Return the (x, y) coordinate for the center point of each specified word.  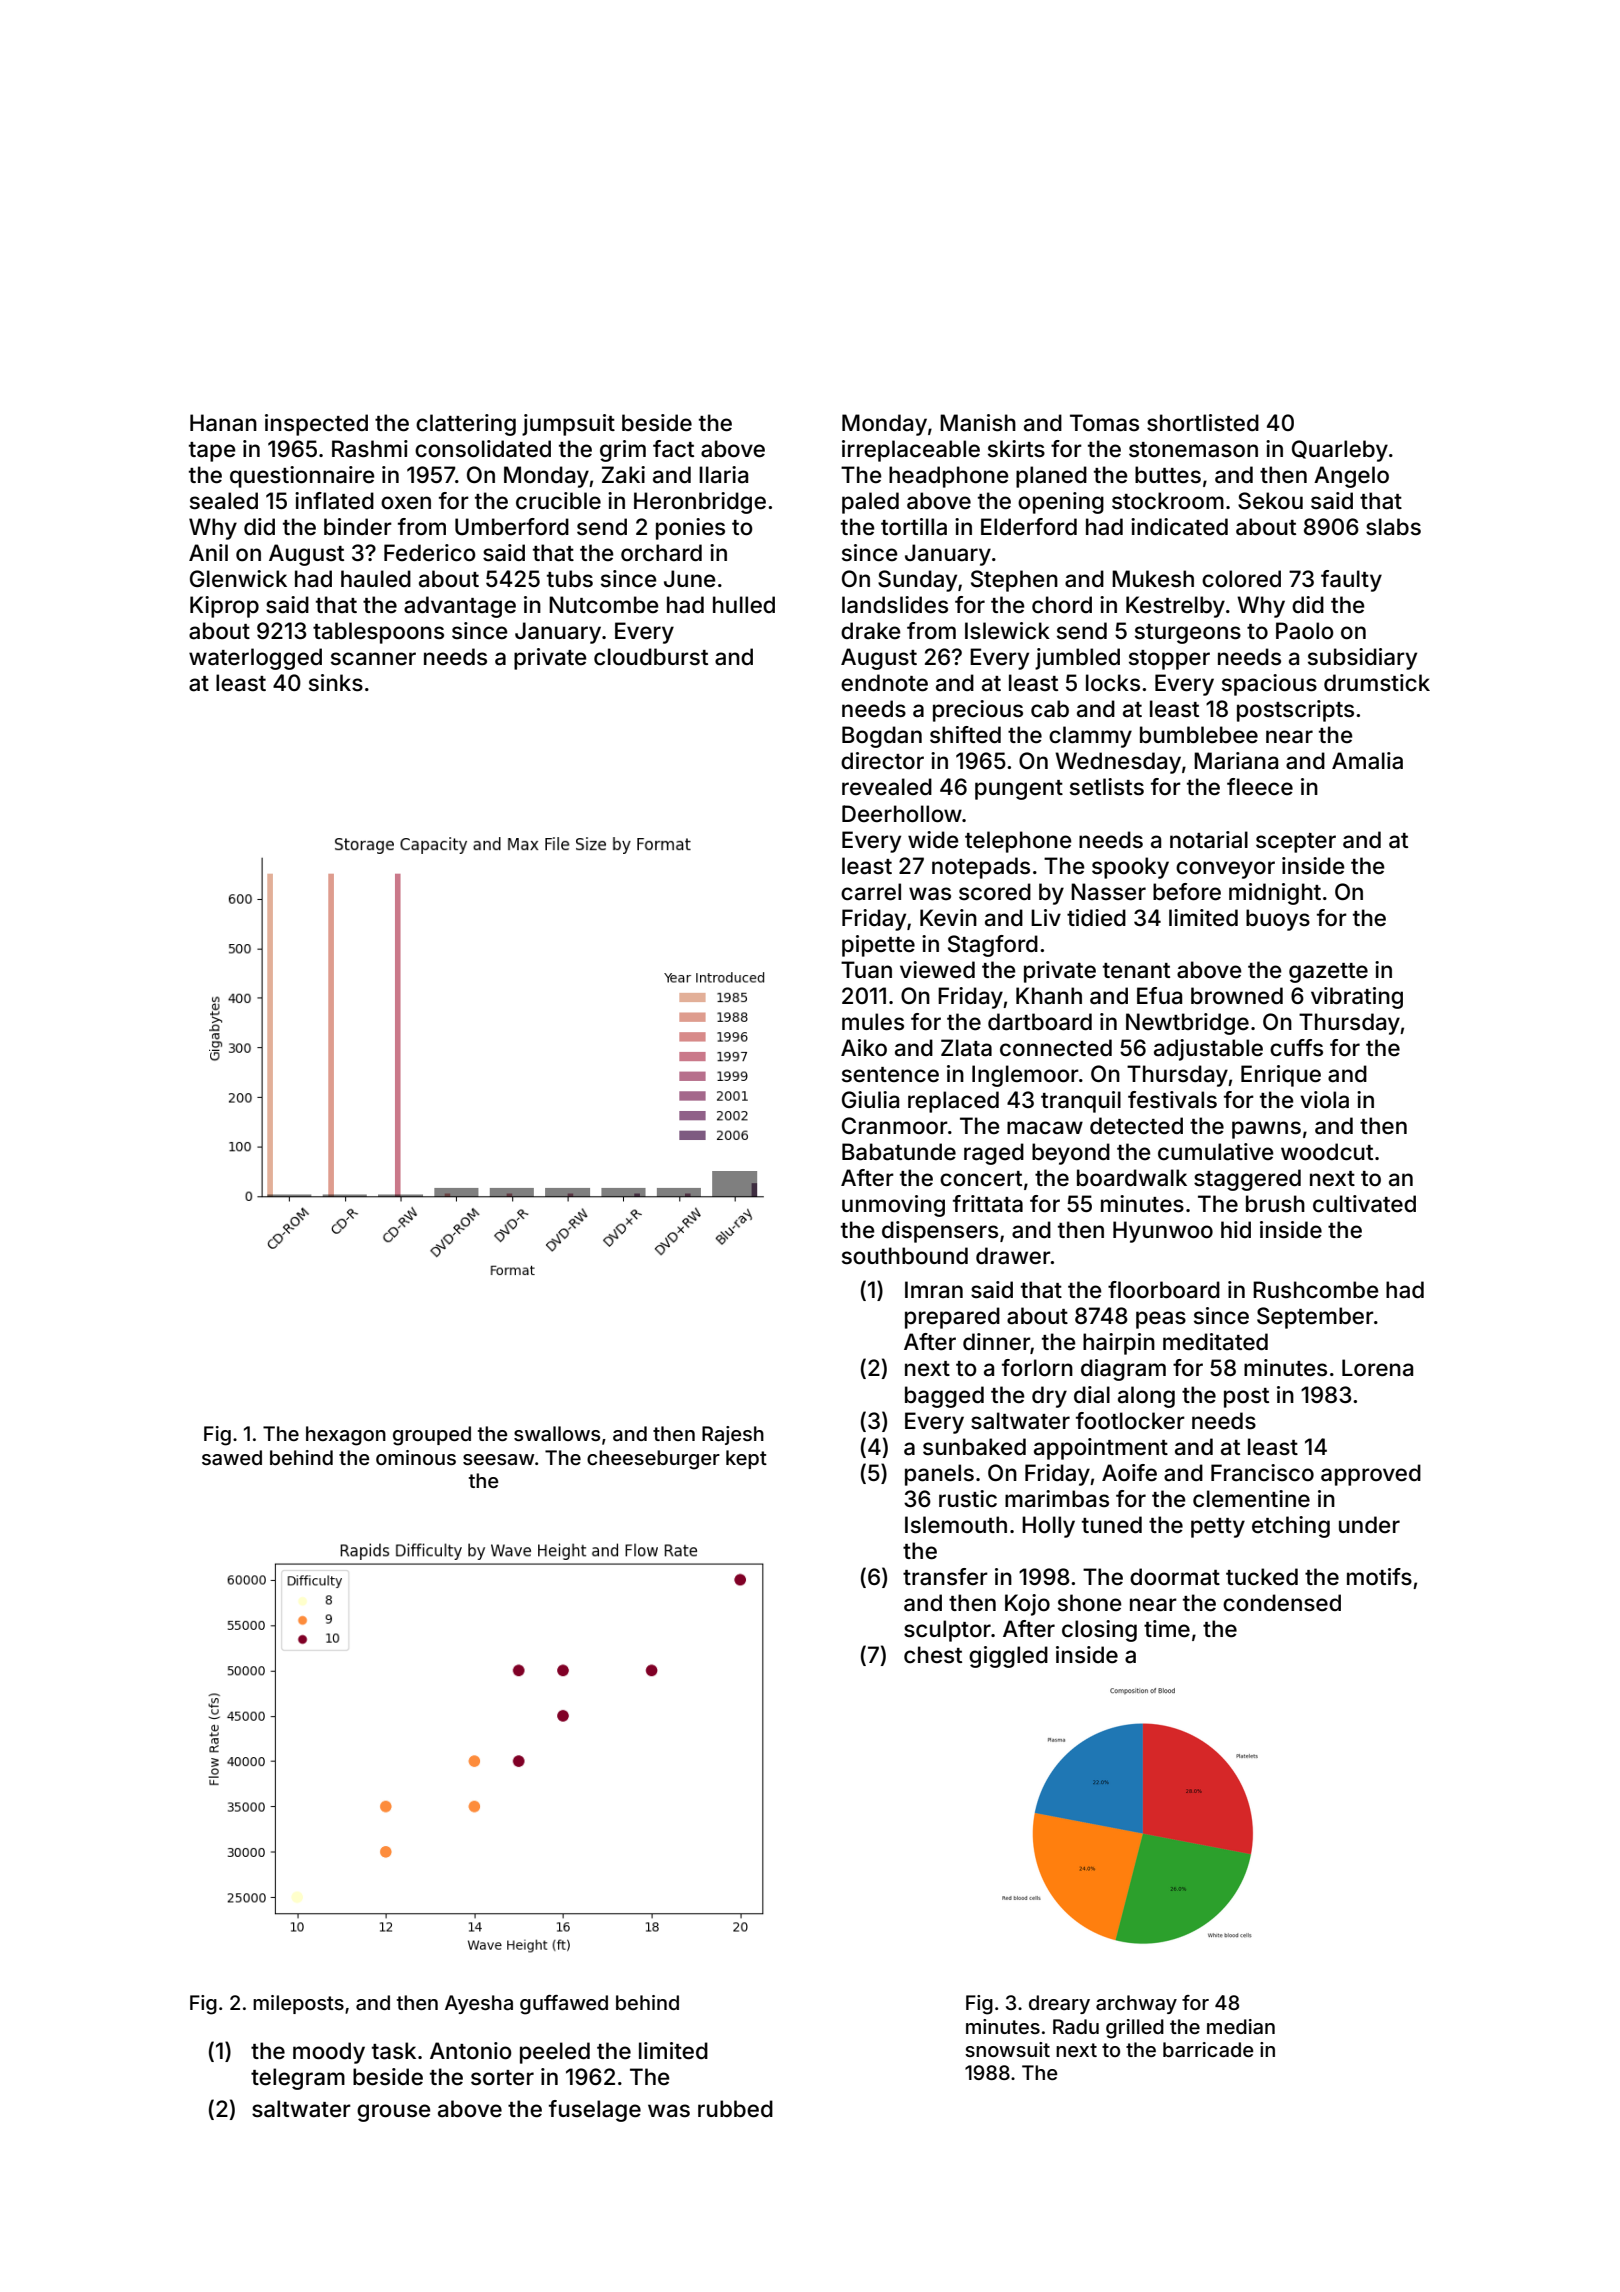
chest (933, 1654)
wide (933, 839)
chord (1062, 605)
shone (1090, 1603)
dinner (996, 1342)
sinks (336, 683)
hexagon (346, 1436)
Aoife (1129, 1473)
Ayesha (479, 2004)
